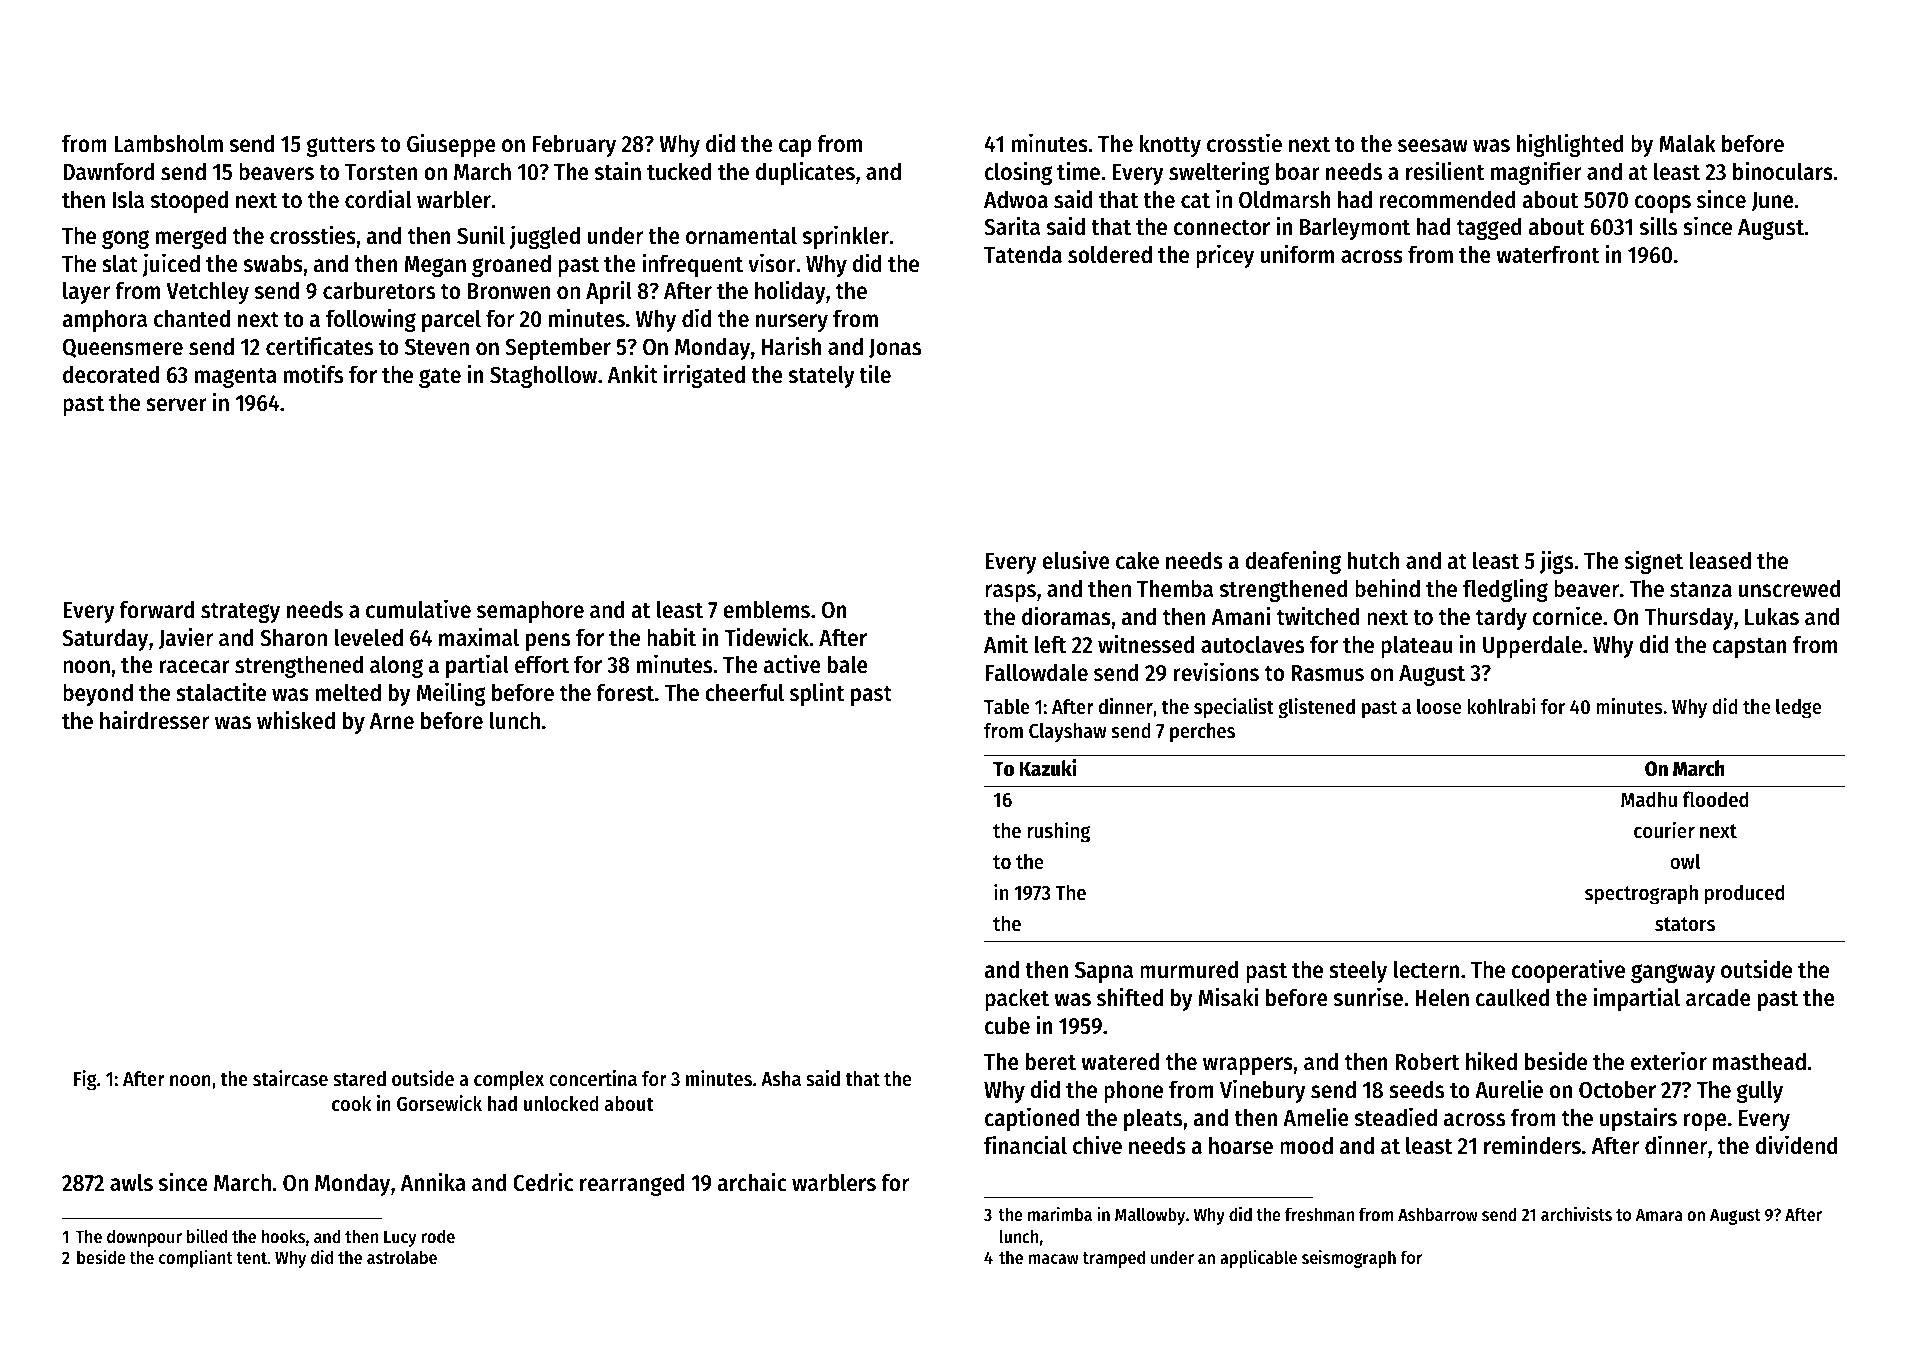  I want to click on soldered, so click(1110, 254).
